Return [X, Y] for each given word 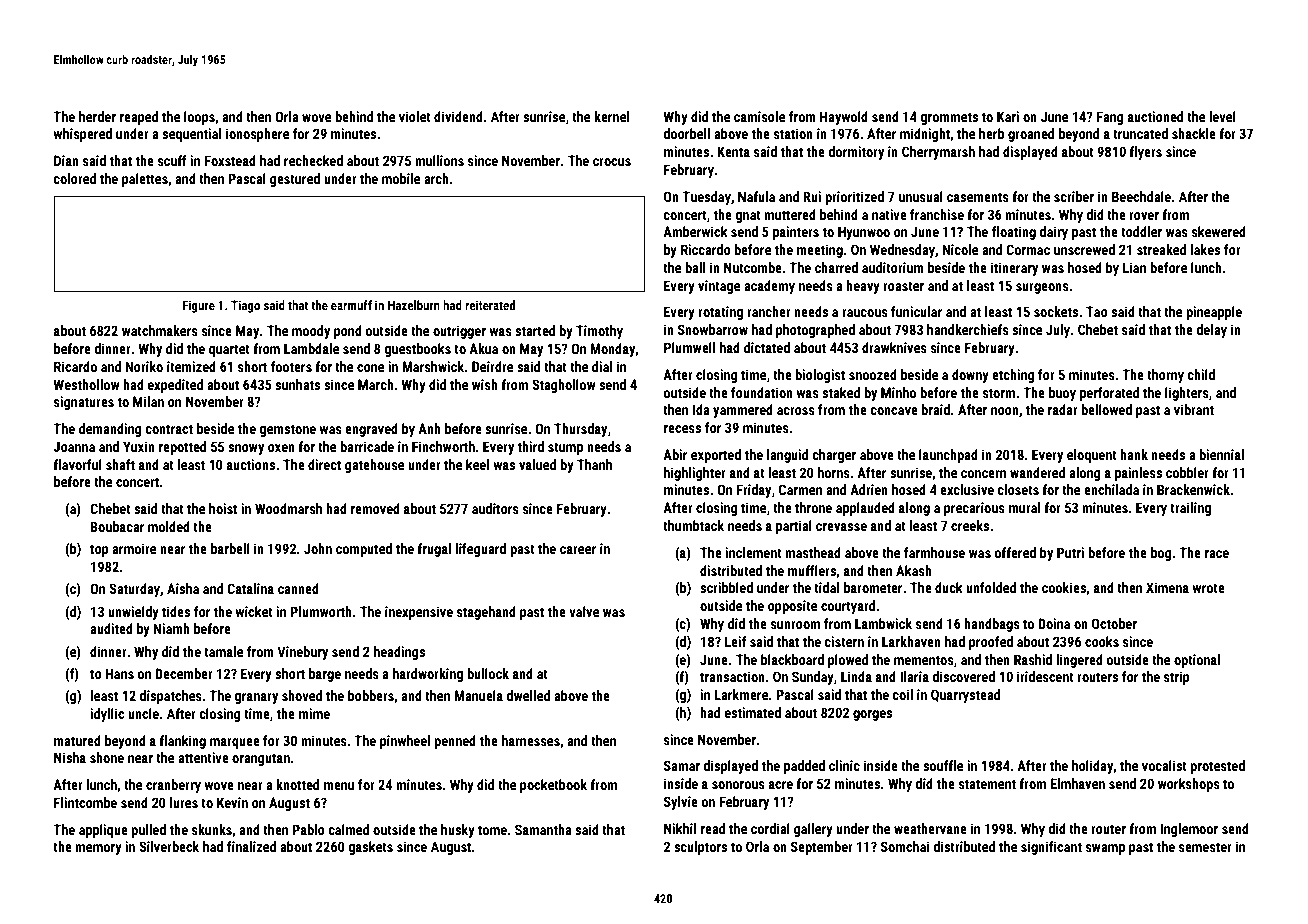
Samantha [543, 829]
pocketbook [553, 786]
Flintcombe [85, 802]
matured [77, 740]
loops [199, 118]
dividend [458, 116]
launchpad [948, 456]
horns [834, 472]
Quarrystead [965, 696]
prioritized [854, 198]
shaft [120, 464]
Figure [198, 306]
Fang [1110, 118]
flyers [1145, 153]
